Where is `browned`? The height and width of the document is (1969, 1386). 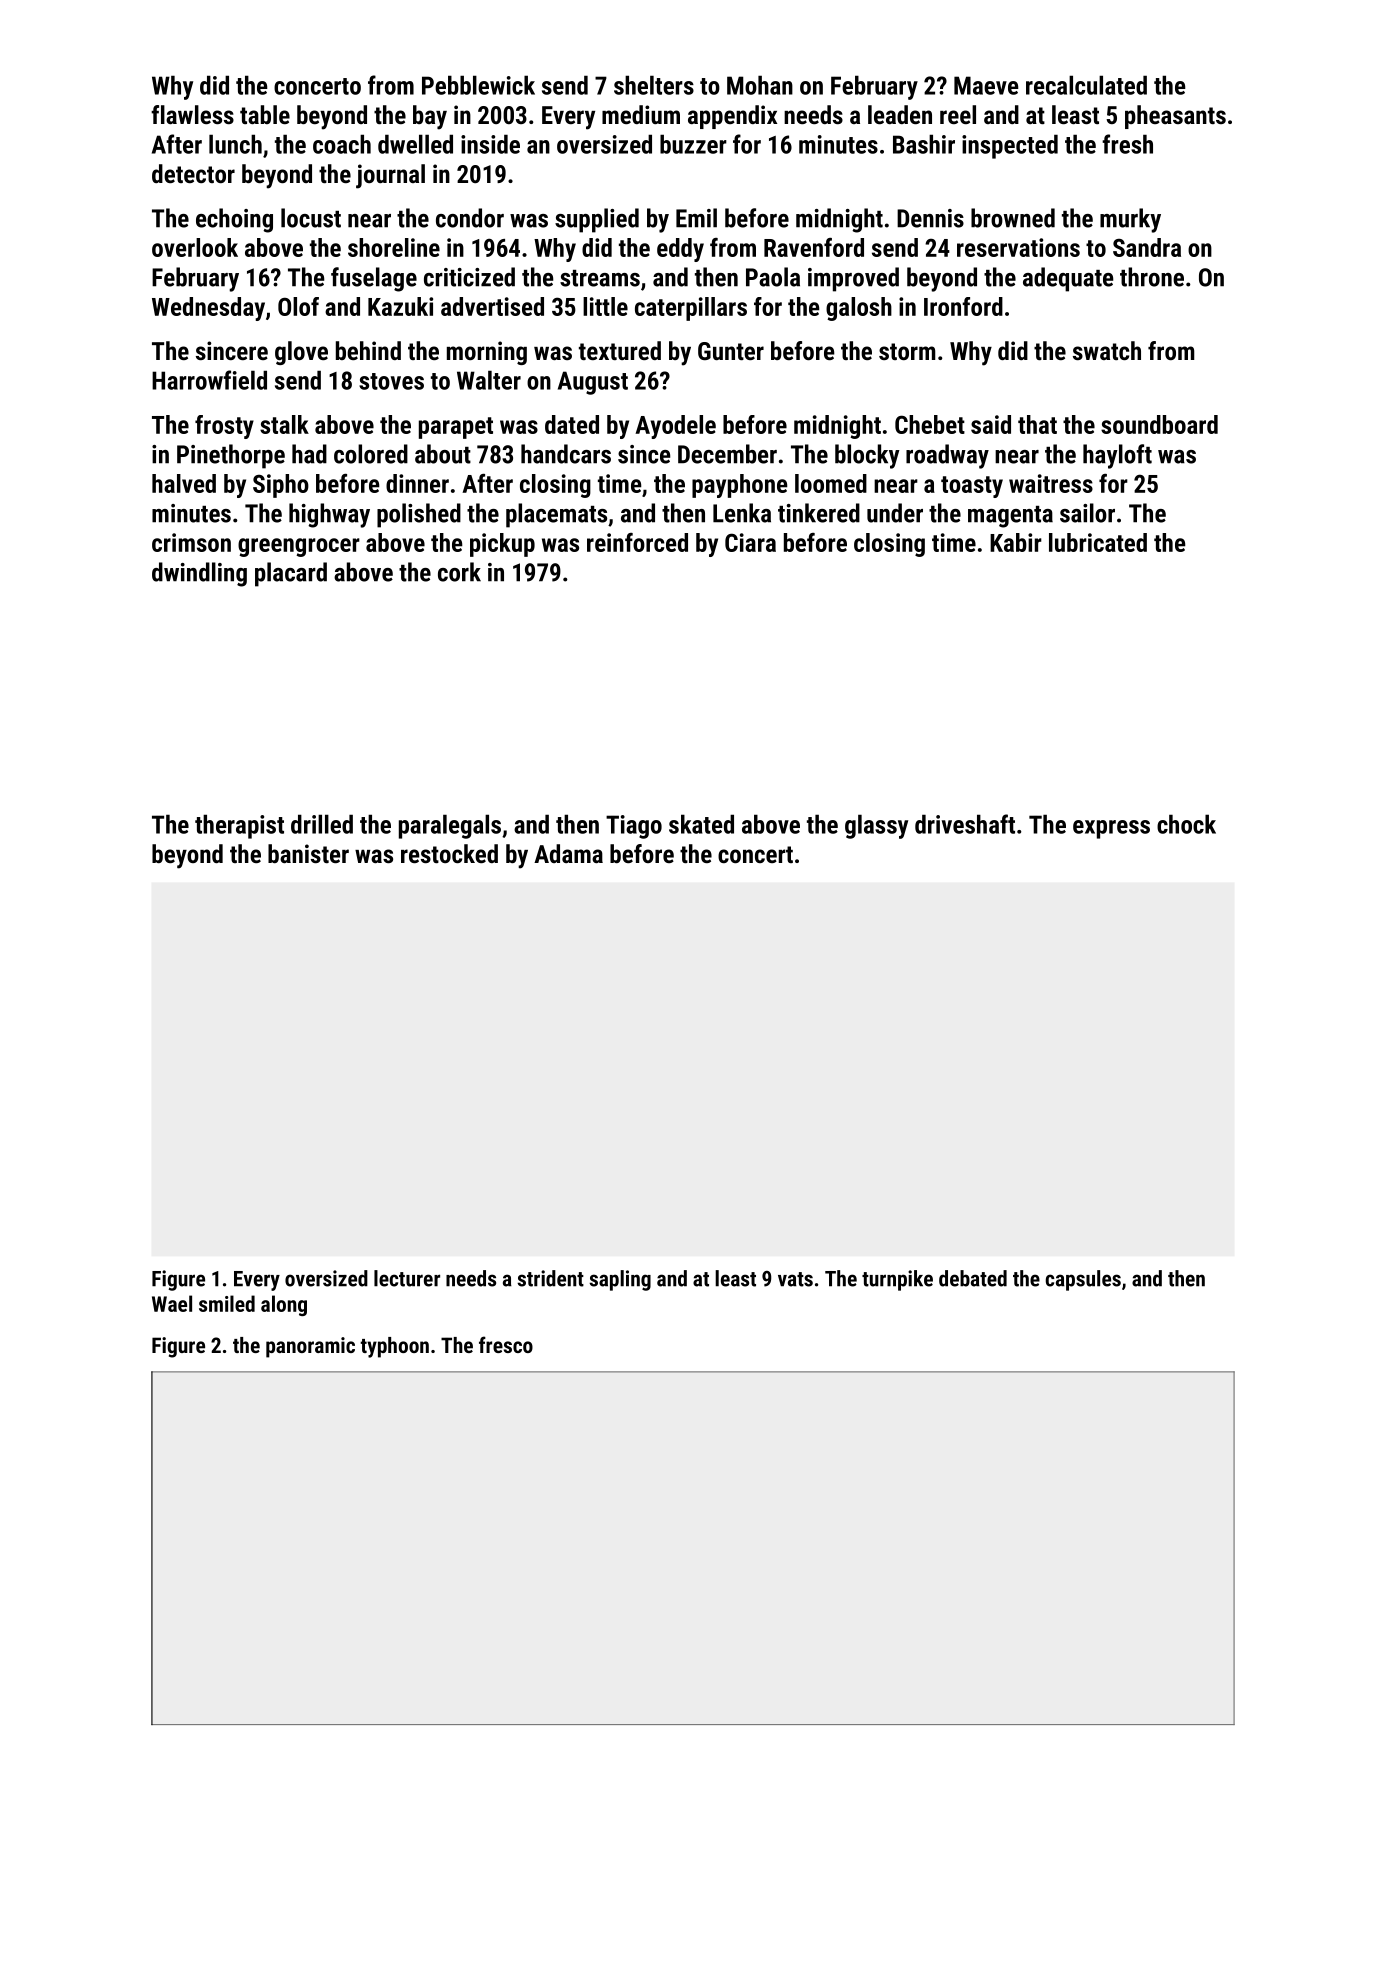
browned is located at coordinates (1013, 218).
